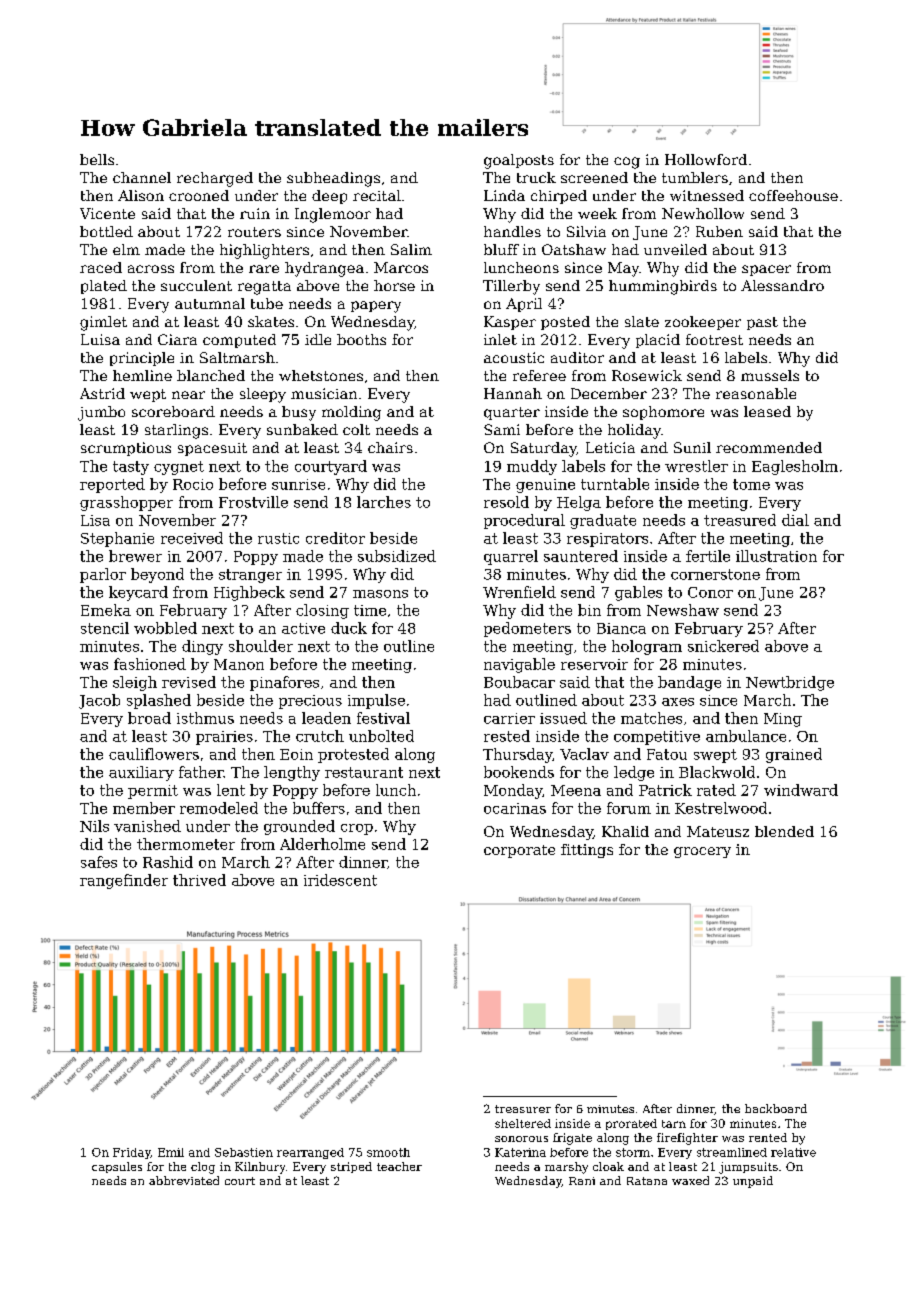 This document has height=1308, width=924. I want to click on Emil, so click(171, 1152).
